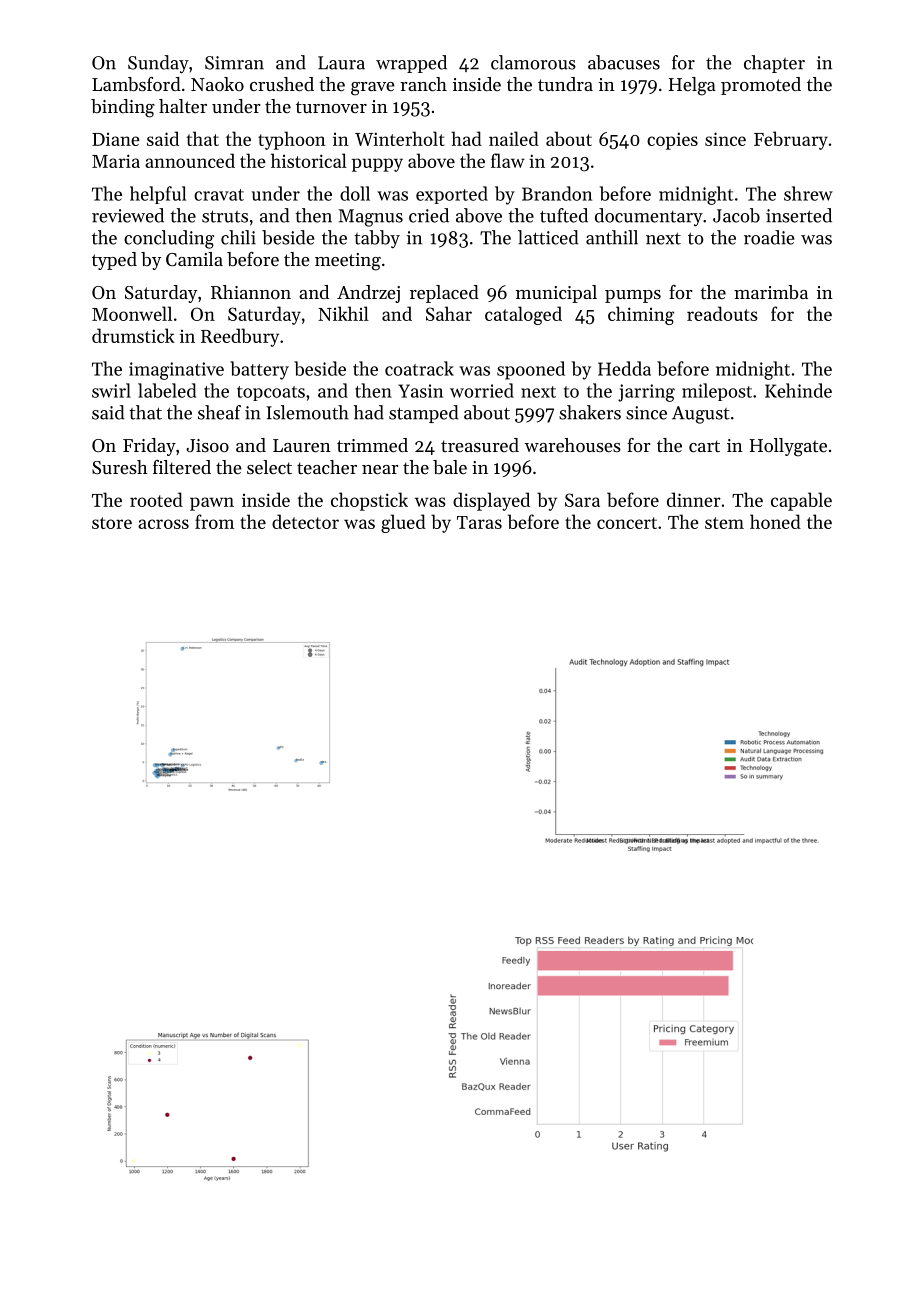 The image size is (924, 1314). What do you see at coordinates (282, 84) in the image?
I see `crushed` at bounding box center [282, 84].
